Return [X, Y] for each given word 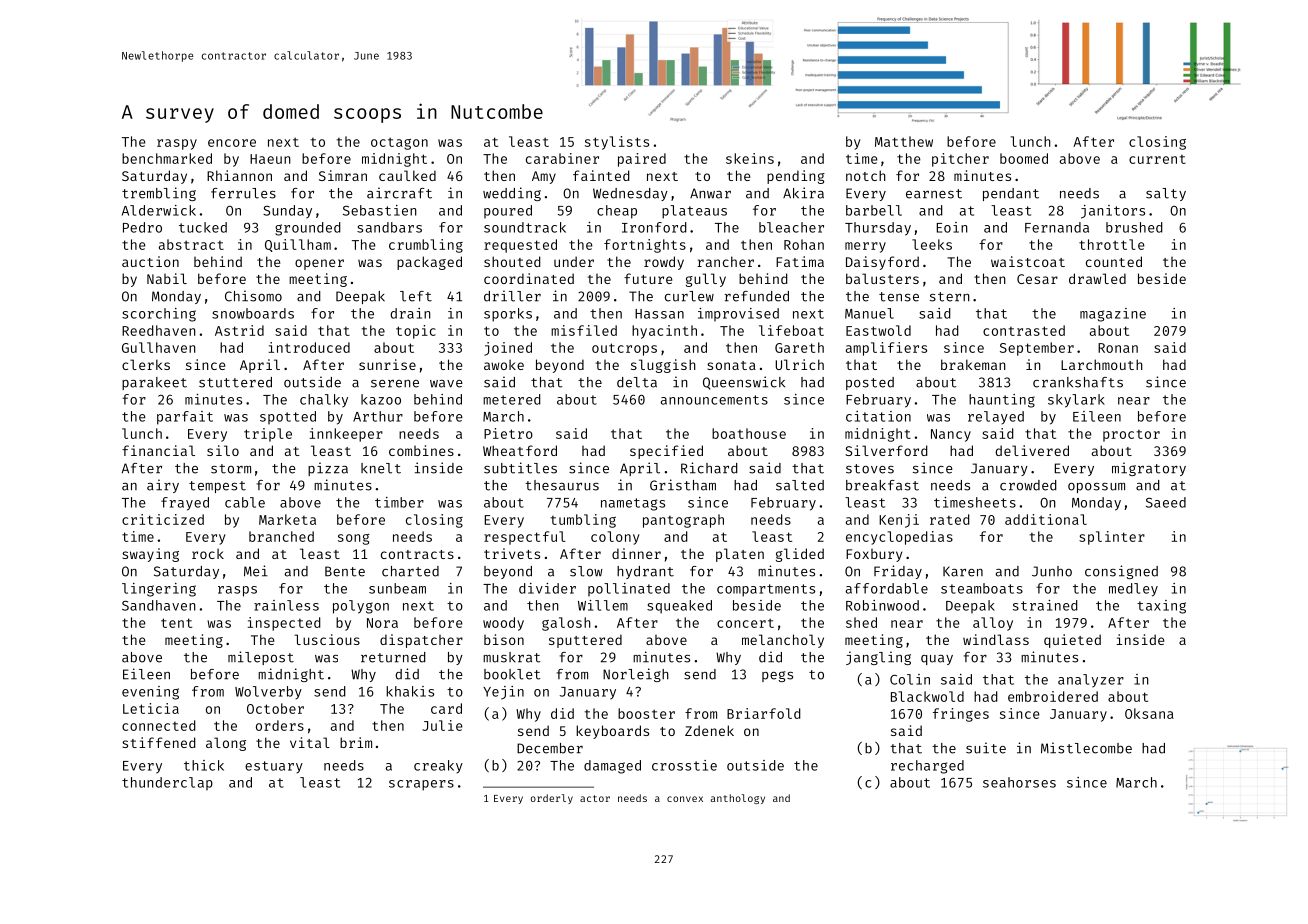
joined [508, 349]
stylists [617, 143]
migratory [1149, 469]
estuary [274, 767]
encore [232, 143]
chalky [324, 401]
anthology [738, 799]
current [1157, 159]
